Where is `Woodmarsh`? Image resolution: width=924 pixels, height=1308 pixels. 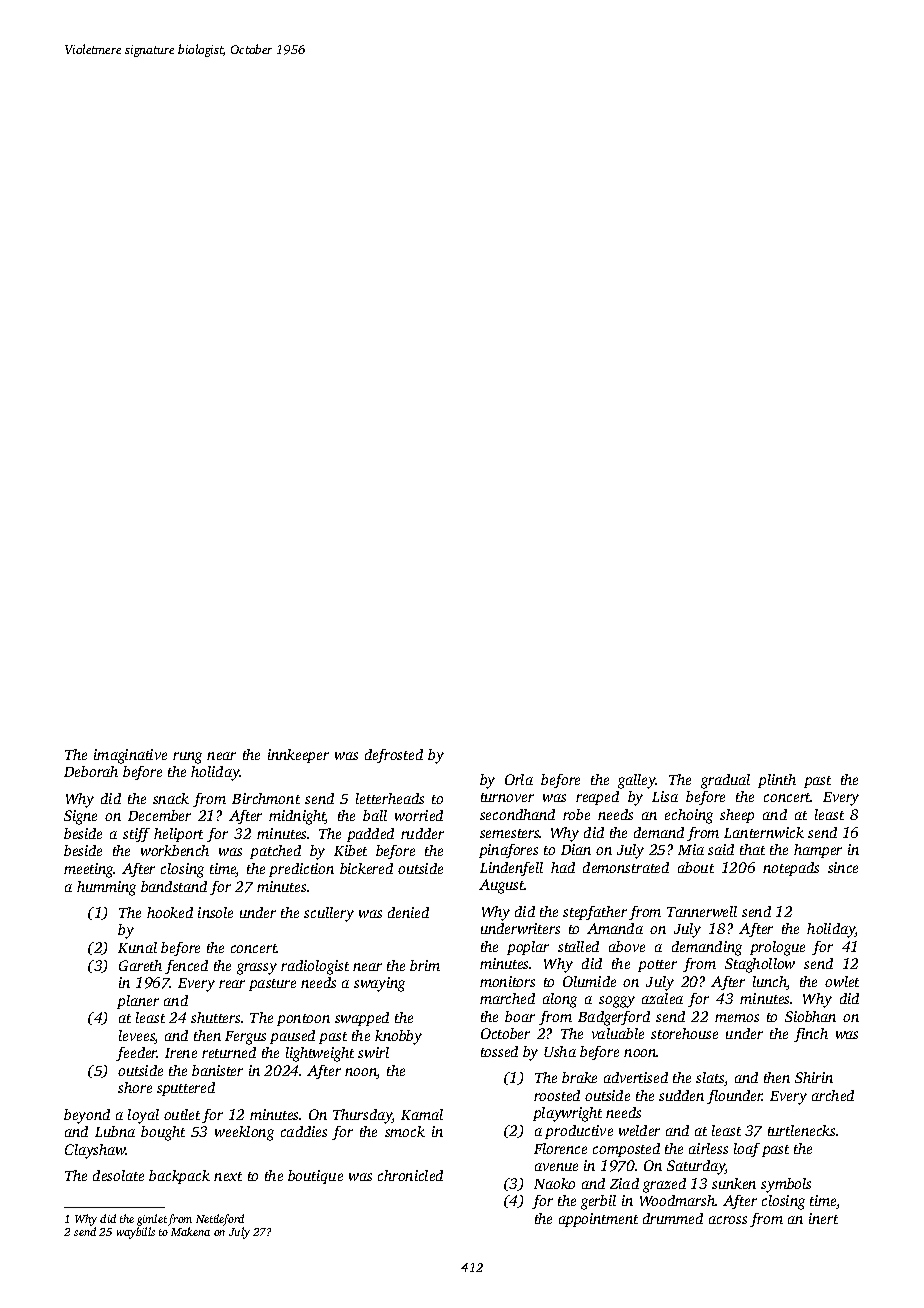 Woodmarsh is located at coordinates (678, 1200).
